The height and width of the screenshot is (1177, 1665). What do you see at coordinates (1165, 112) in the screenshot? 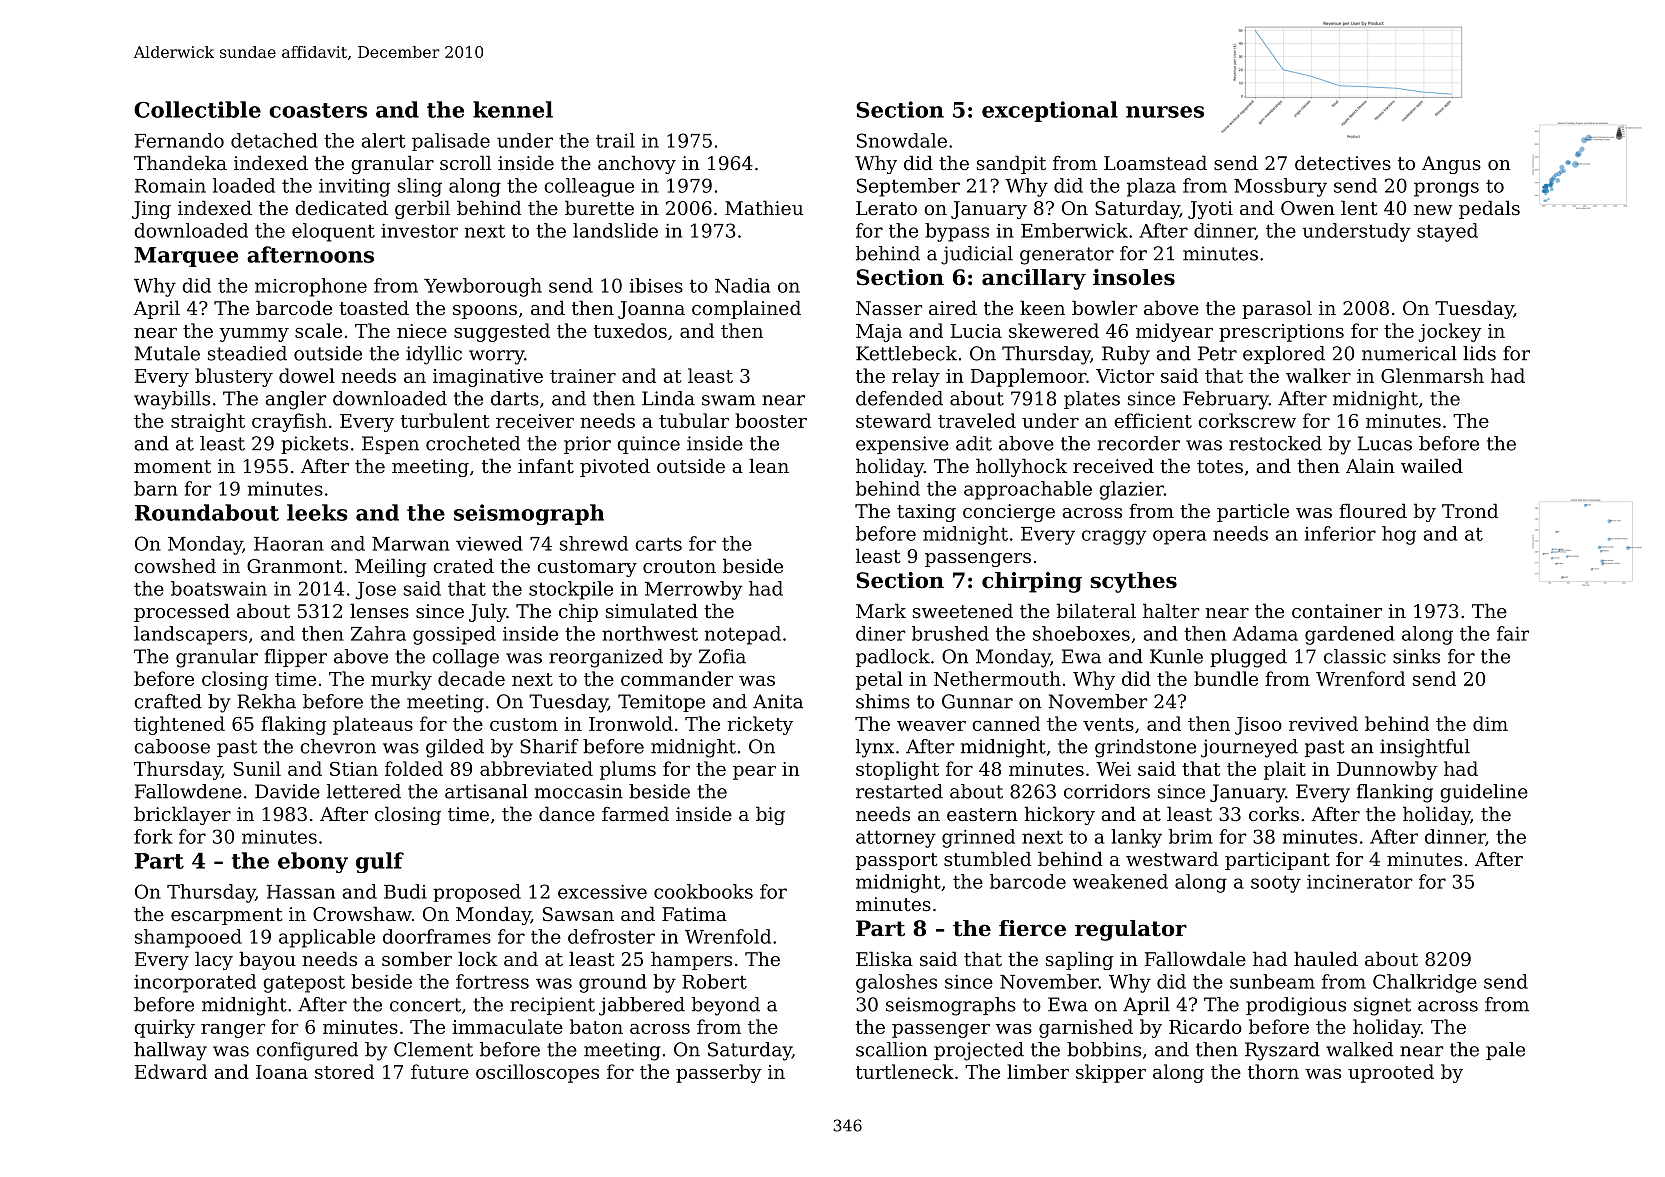
I see `nurses` at bounding box center [1165, 112].
